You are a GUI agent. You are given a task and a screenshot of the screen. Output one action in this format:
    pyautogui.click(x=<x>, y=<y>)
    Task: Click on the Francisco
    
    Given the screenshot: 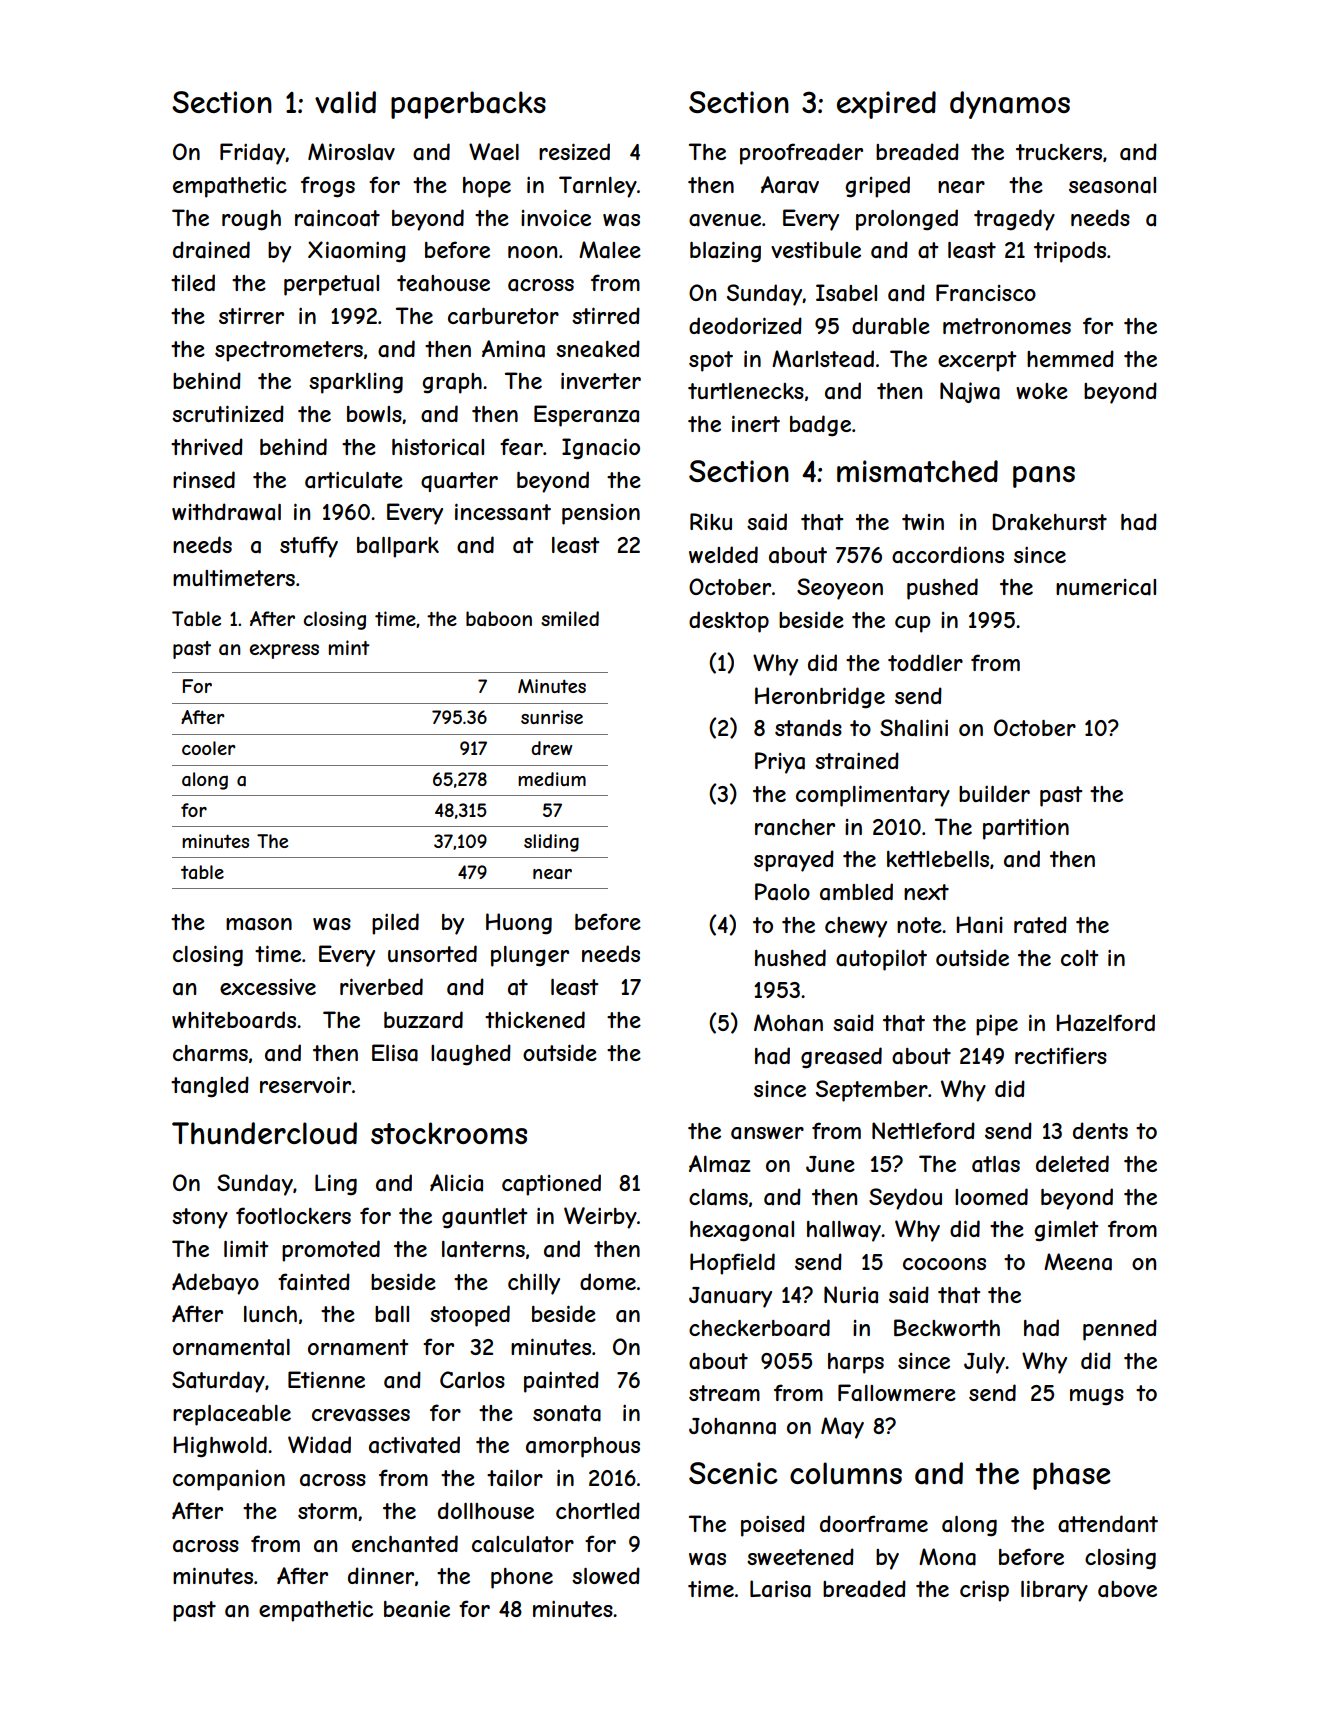 What is the action you would take?
    pyautogui.click(x=986, y=293)
